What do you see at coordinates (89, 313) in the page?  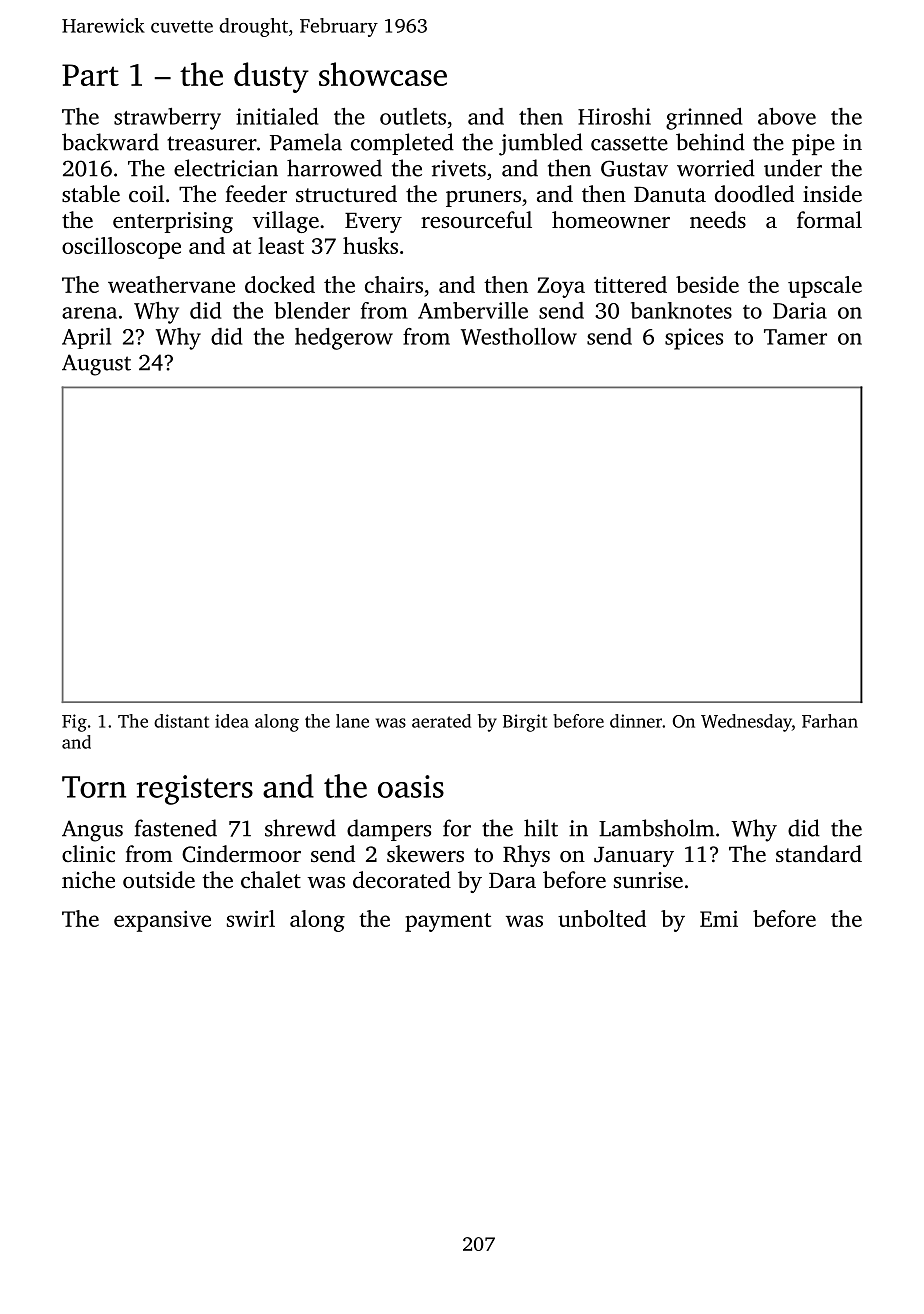 I see `arena` at bounding box center [89, 313].
